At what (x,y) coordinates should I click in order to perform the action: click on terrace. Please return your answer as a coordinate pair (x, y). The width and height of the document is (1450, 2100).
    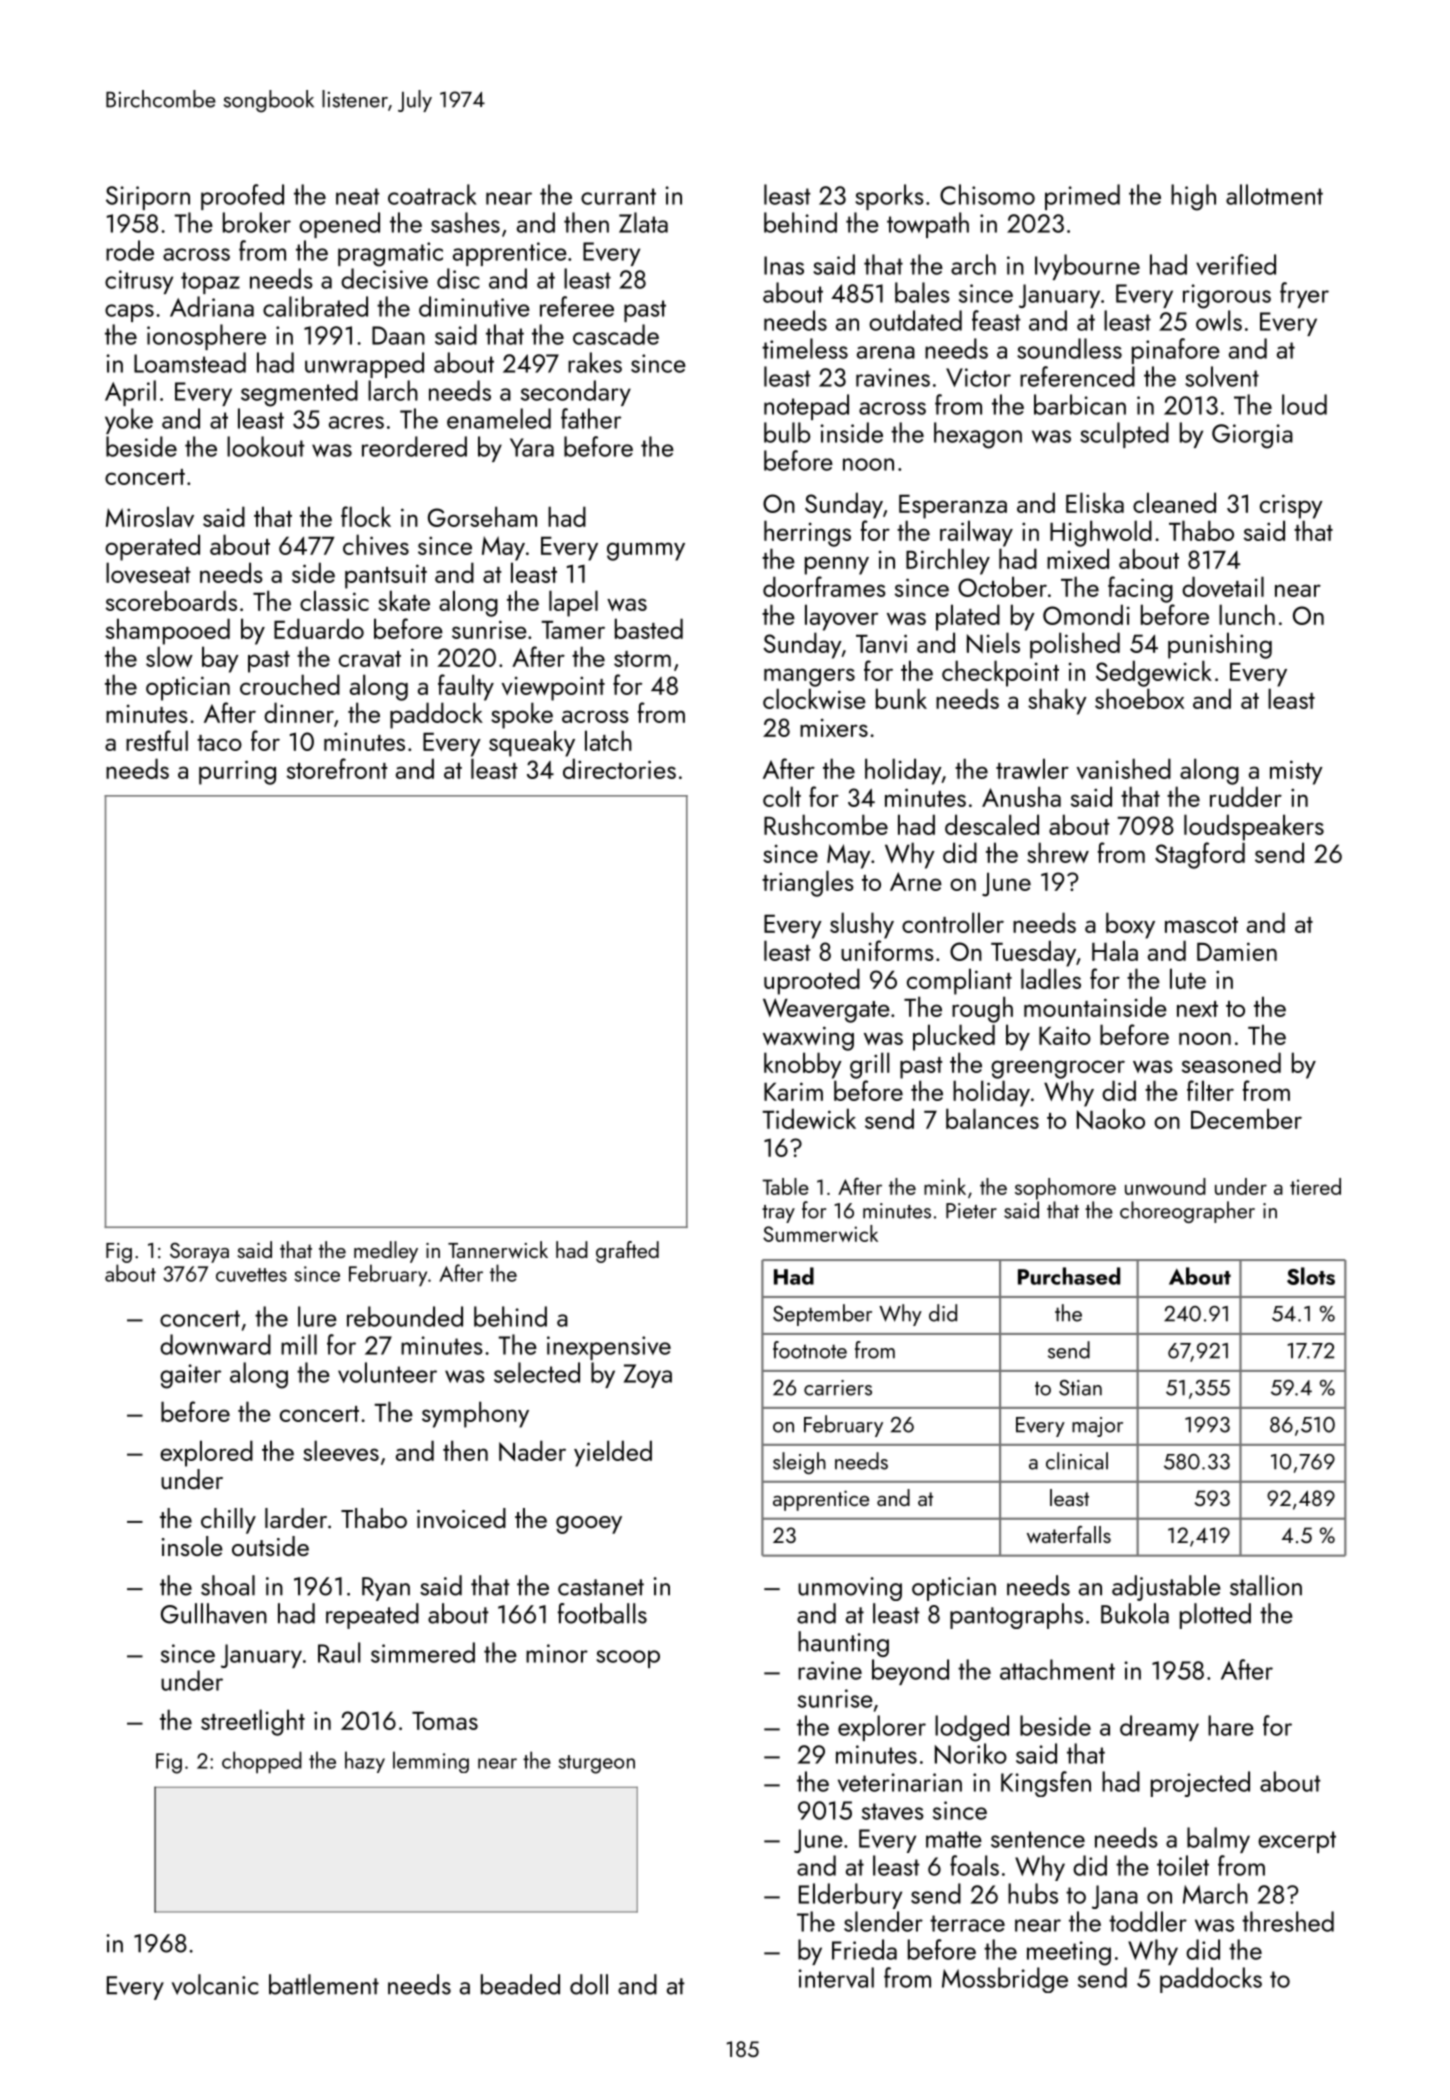
    Looking at the image, I should click on (967, 1923).
